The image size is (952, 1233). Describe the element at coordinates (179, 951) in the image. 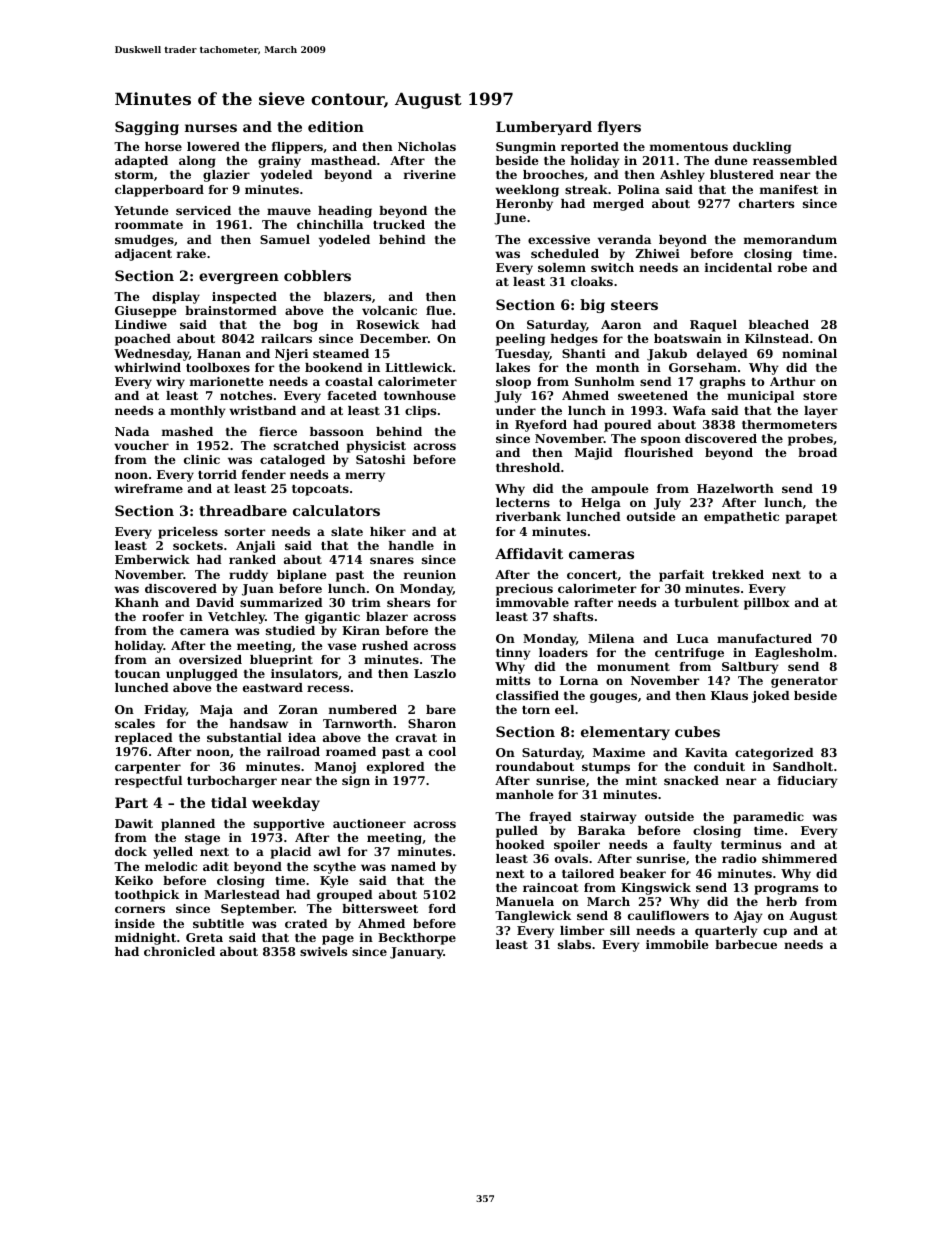

I see `chronicled` at that location.
